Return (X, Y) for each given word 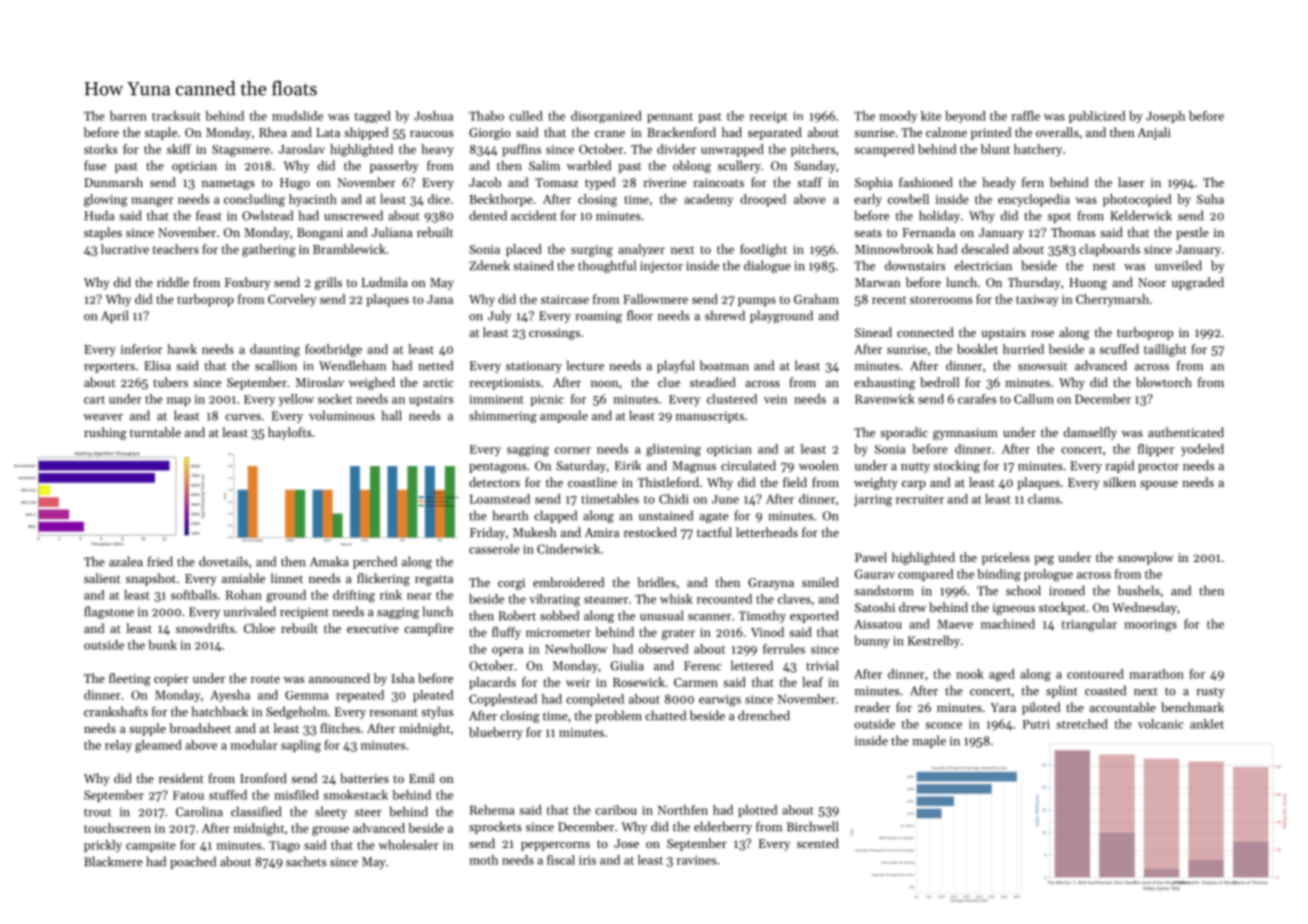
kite (931, 116)
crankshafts (116, 711)
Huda (99, 215)
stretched (1082, 724)
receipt (768, 117)
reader (872, 707)
